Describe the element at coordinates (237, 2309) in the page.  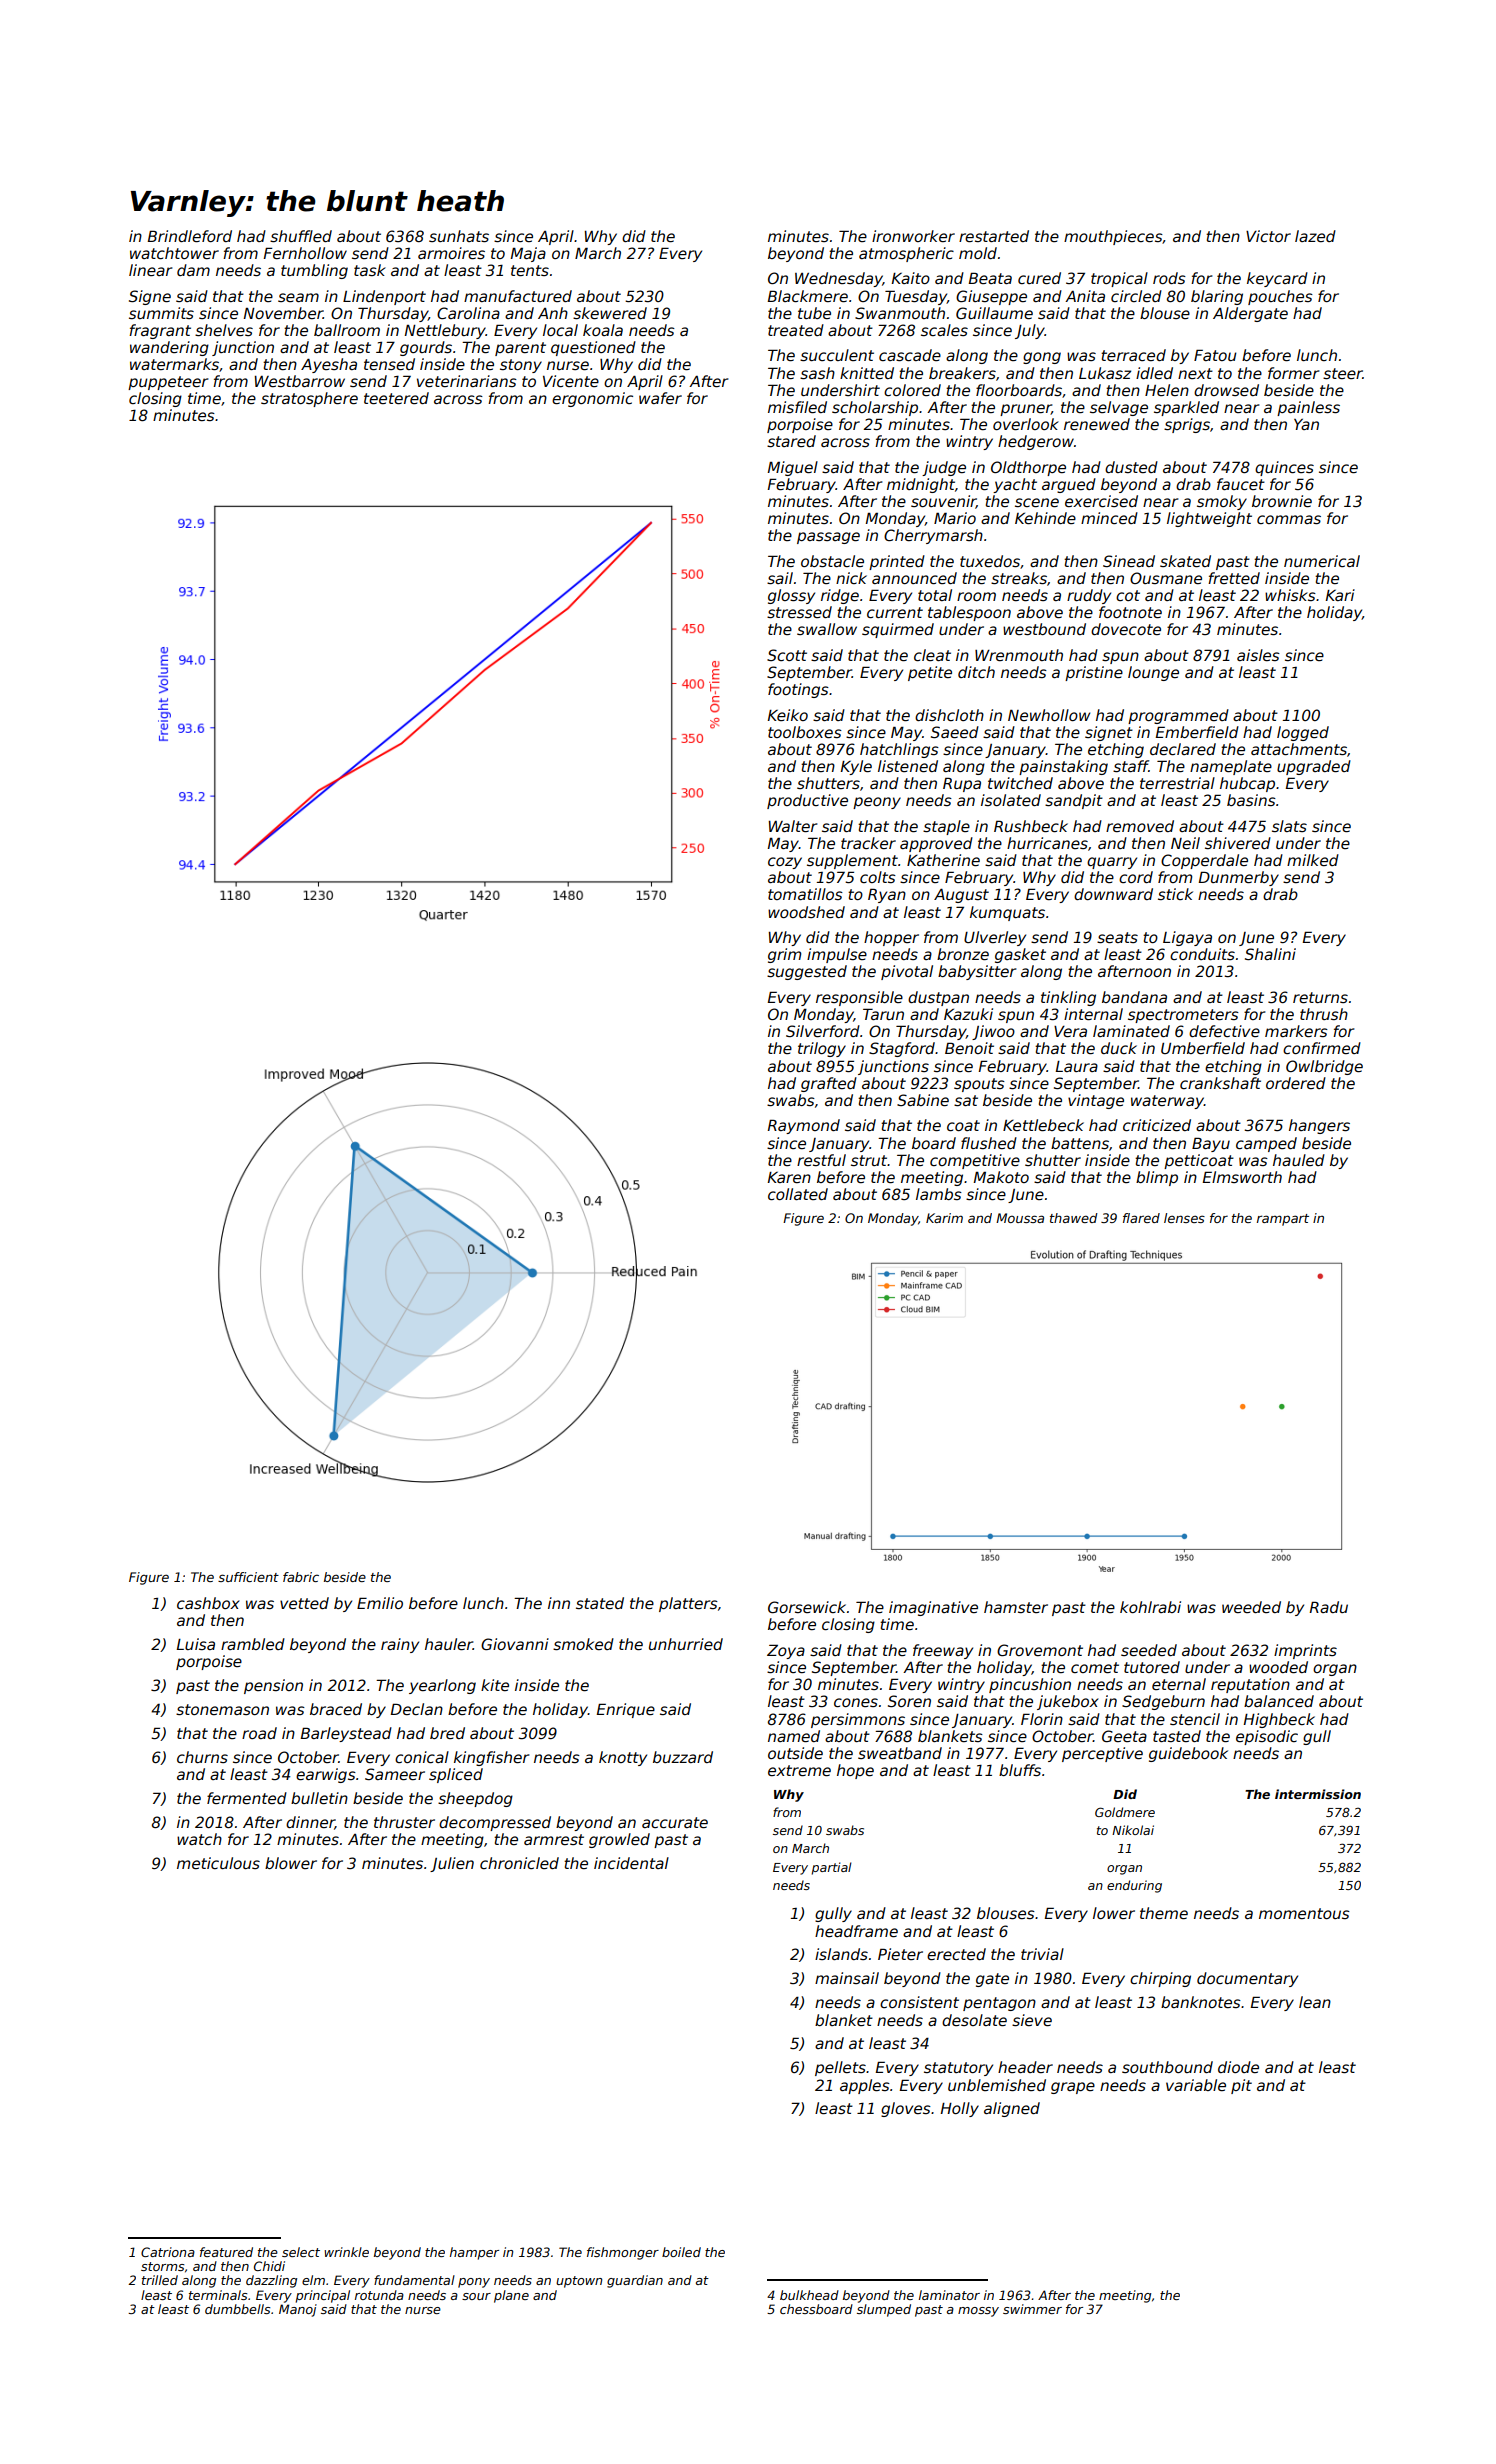
I see `dumbbells` at that location.
